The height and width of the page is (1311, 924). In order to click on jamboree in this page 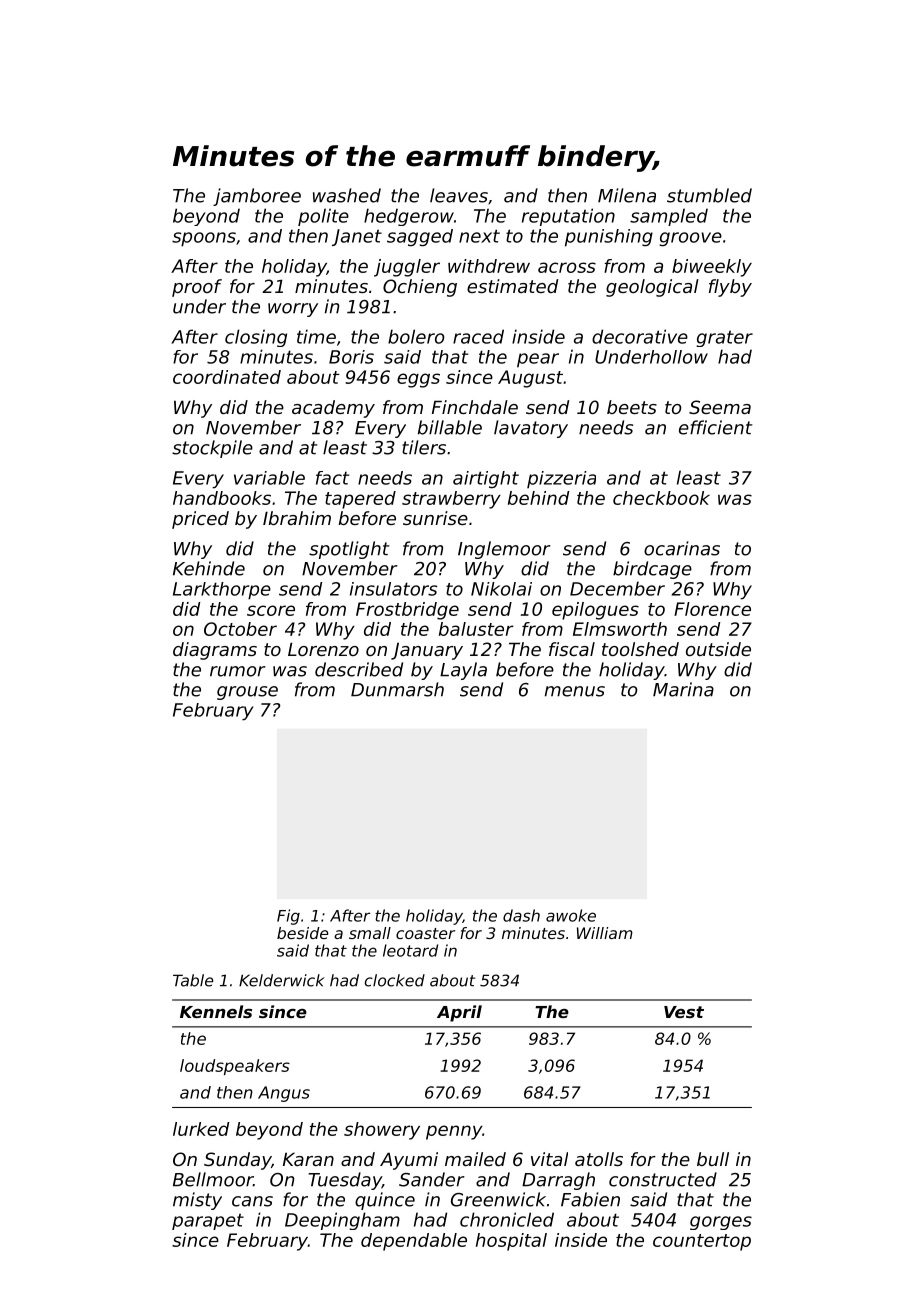, I will do `click(257, 197)`.
